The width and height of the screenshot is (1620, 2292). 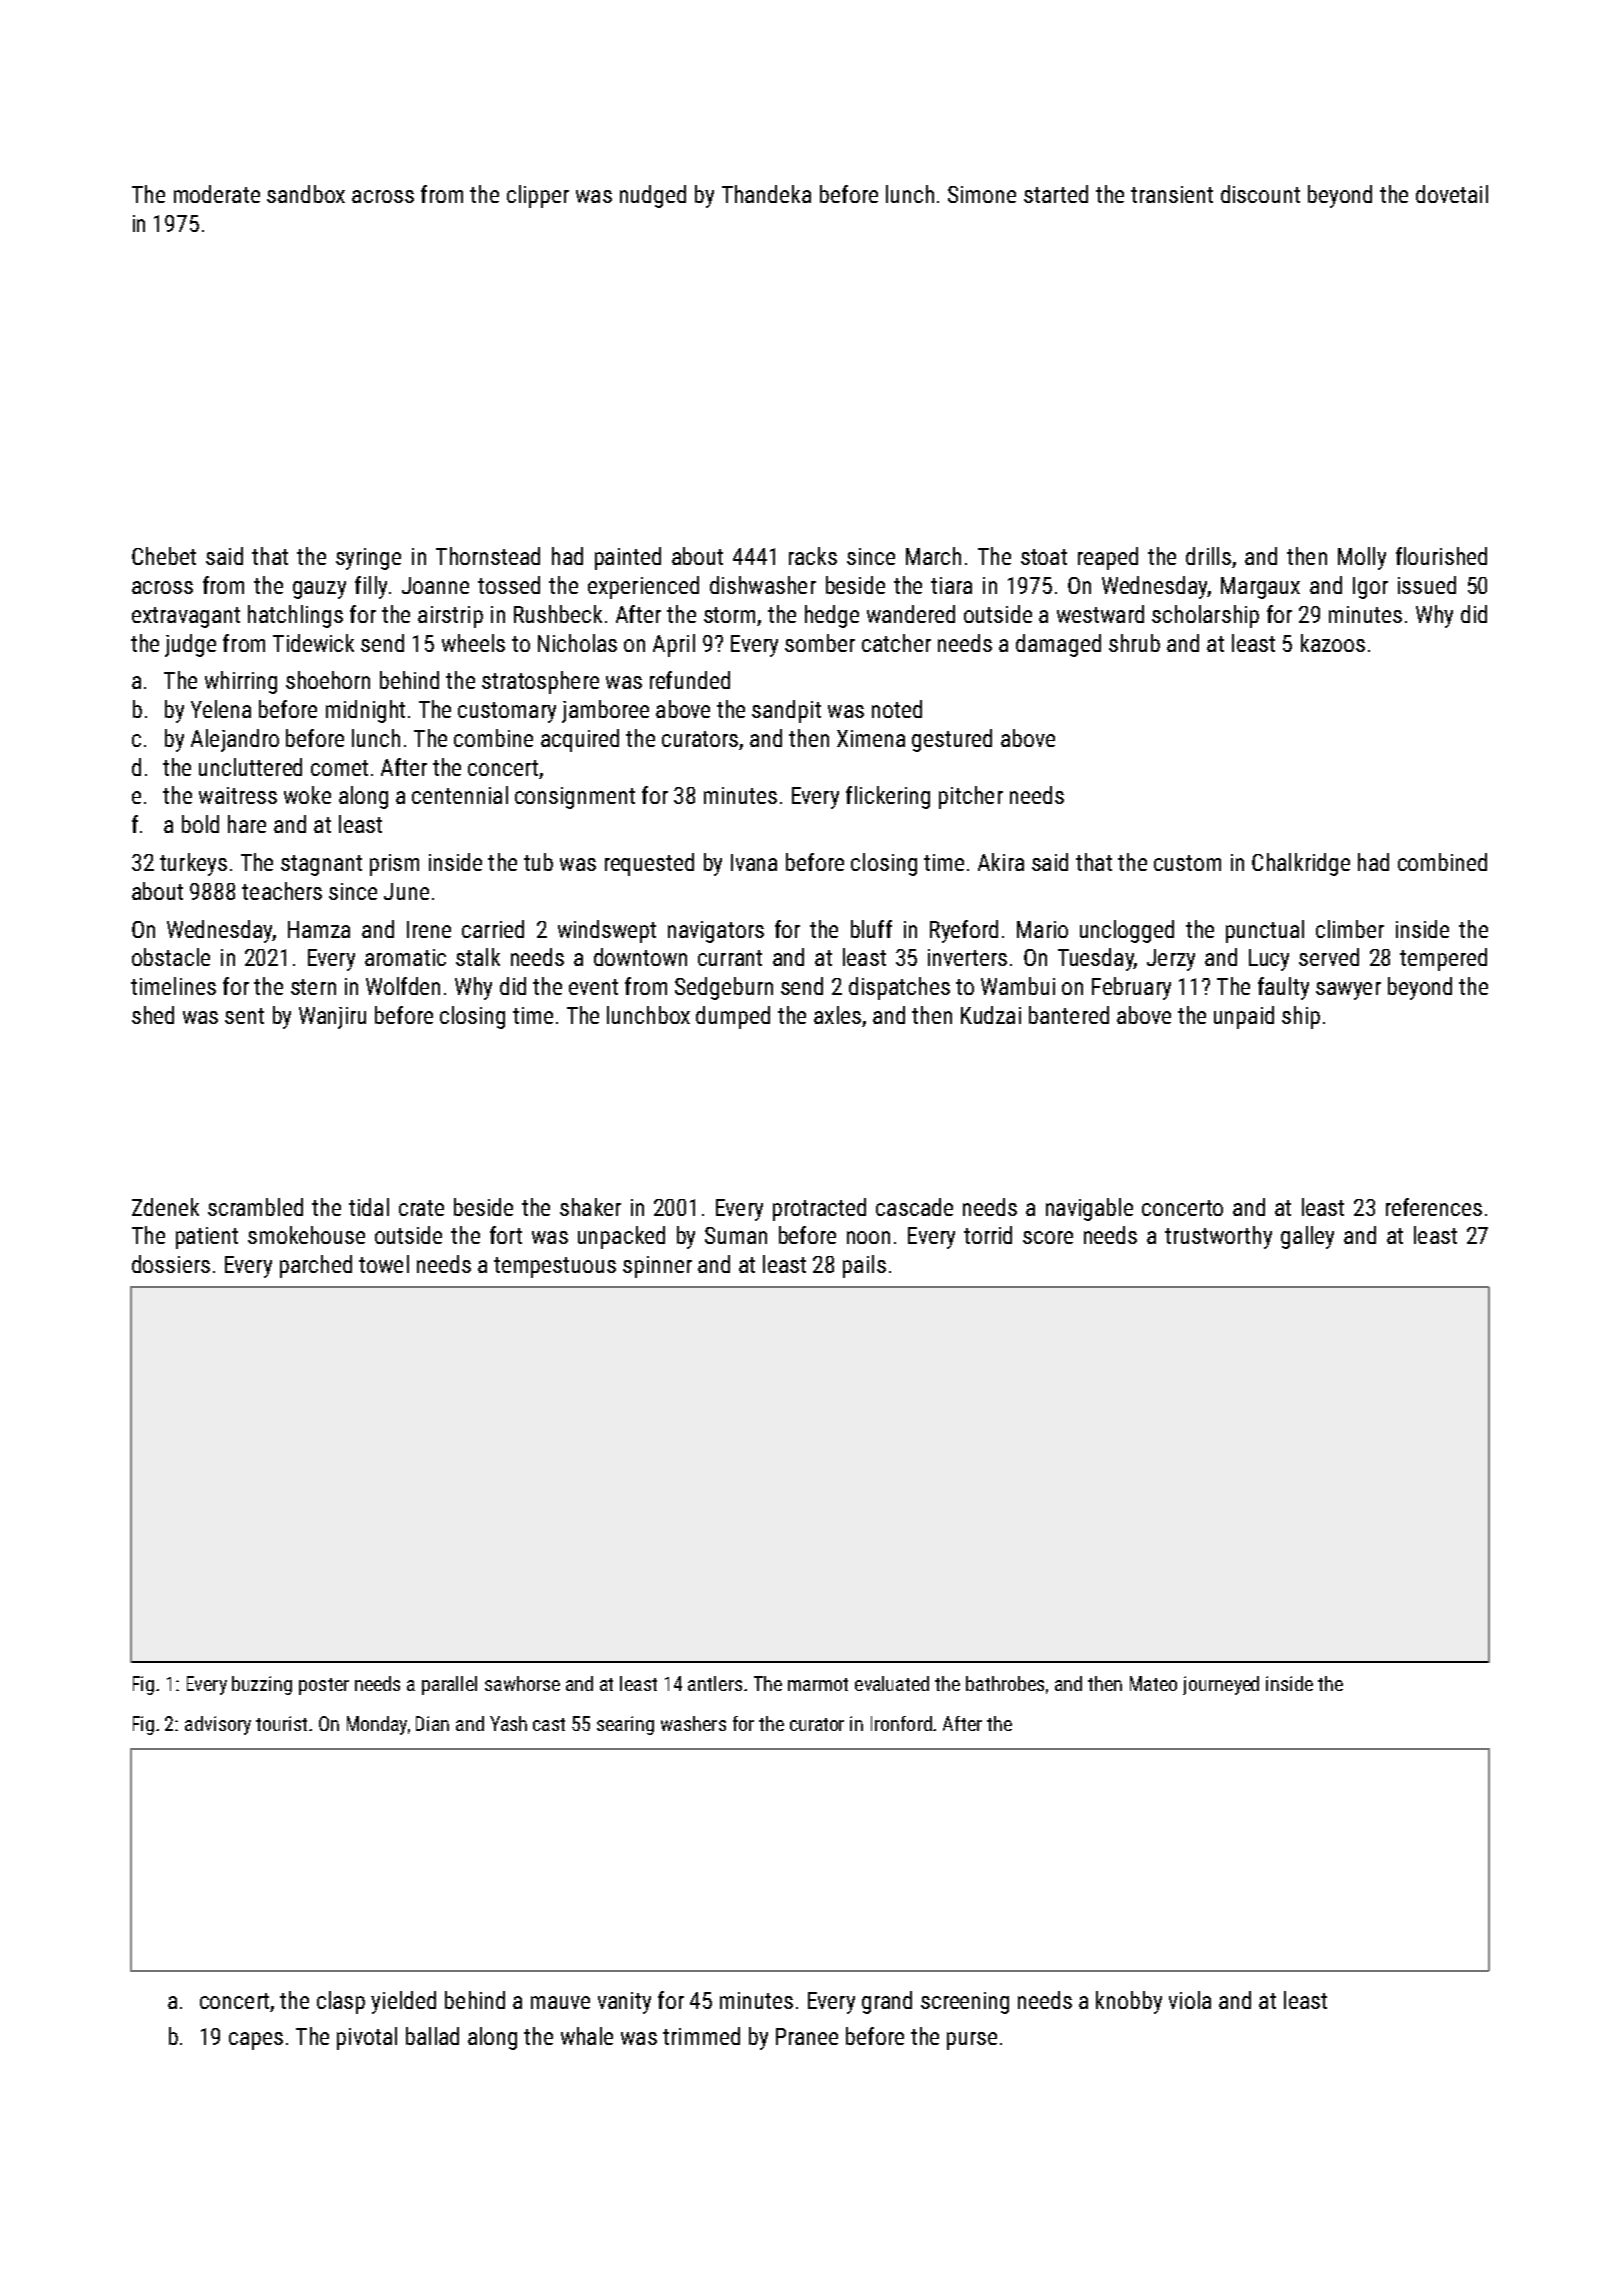 I want to click on dishwasher, so click(x=763, y=585).
